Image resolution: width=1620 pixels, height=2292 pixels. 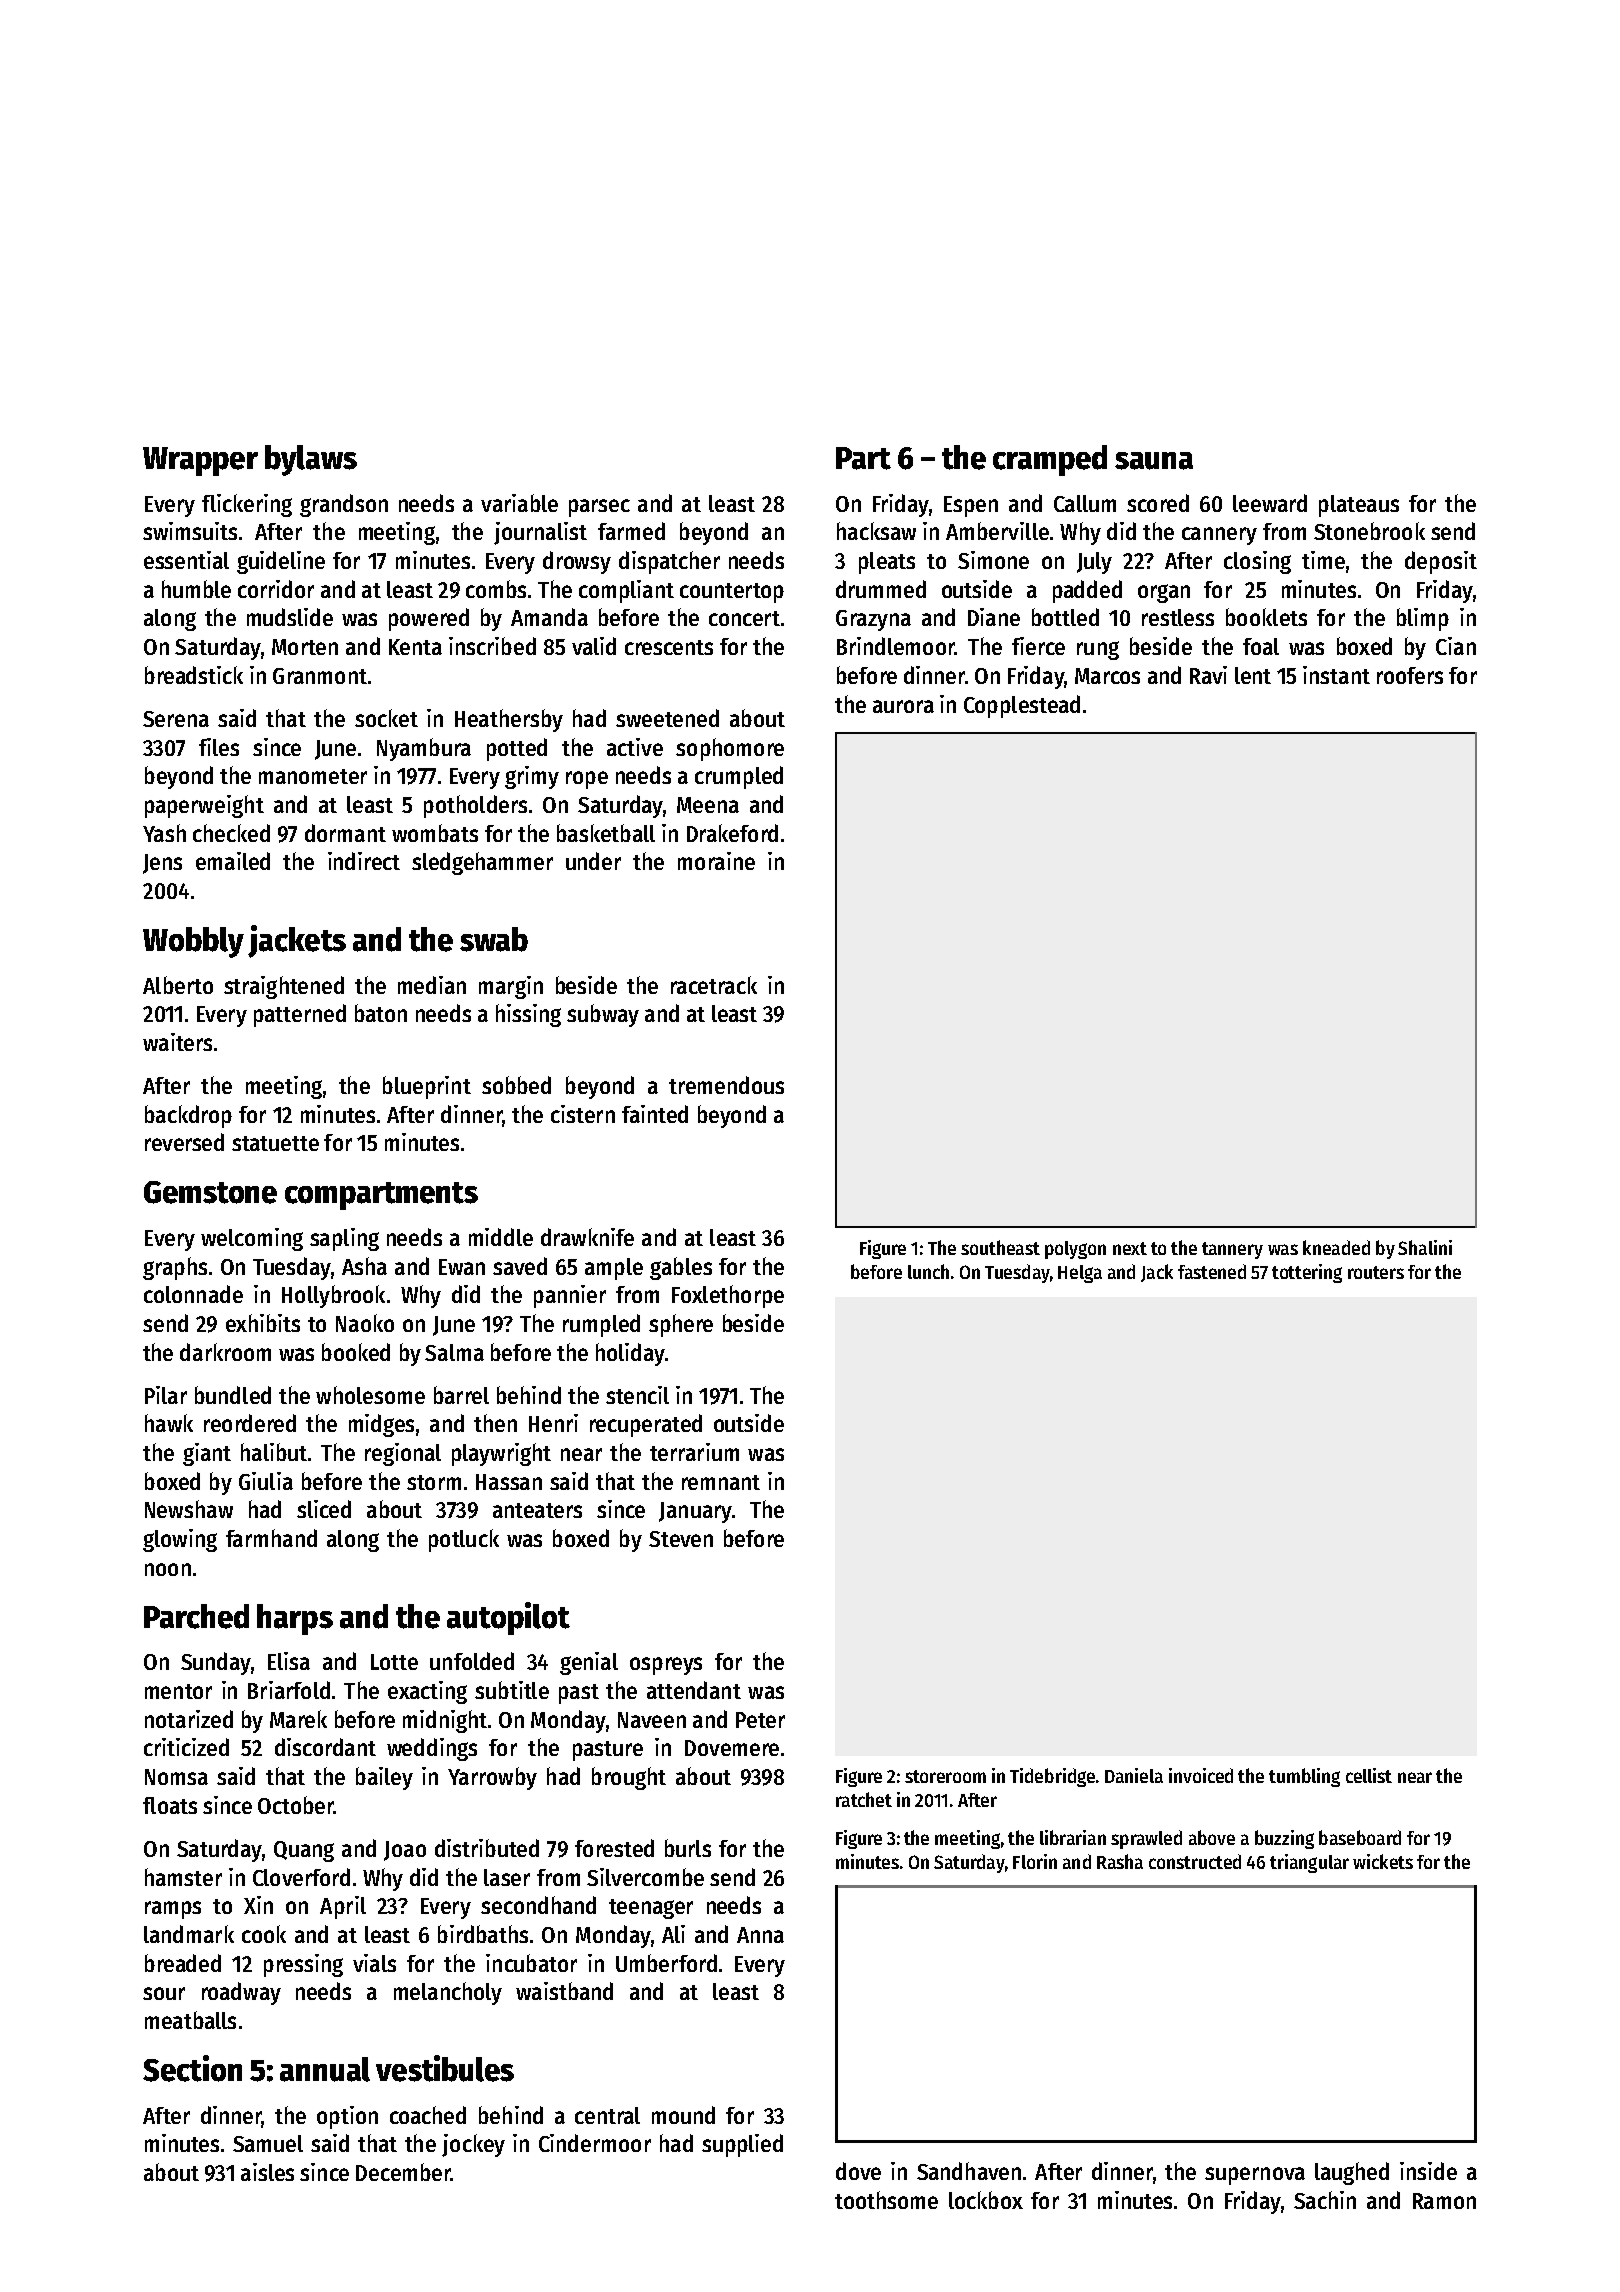 What do you see at coordinates (1376, 1272) in the screenshot?
I see `routers` at bounding box center [1376, 1272].
